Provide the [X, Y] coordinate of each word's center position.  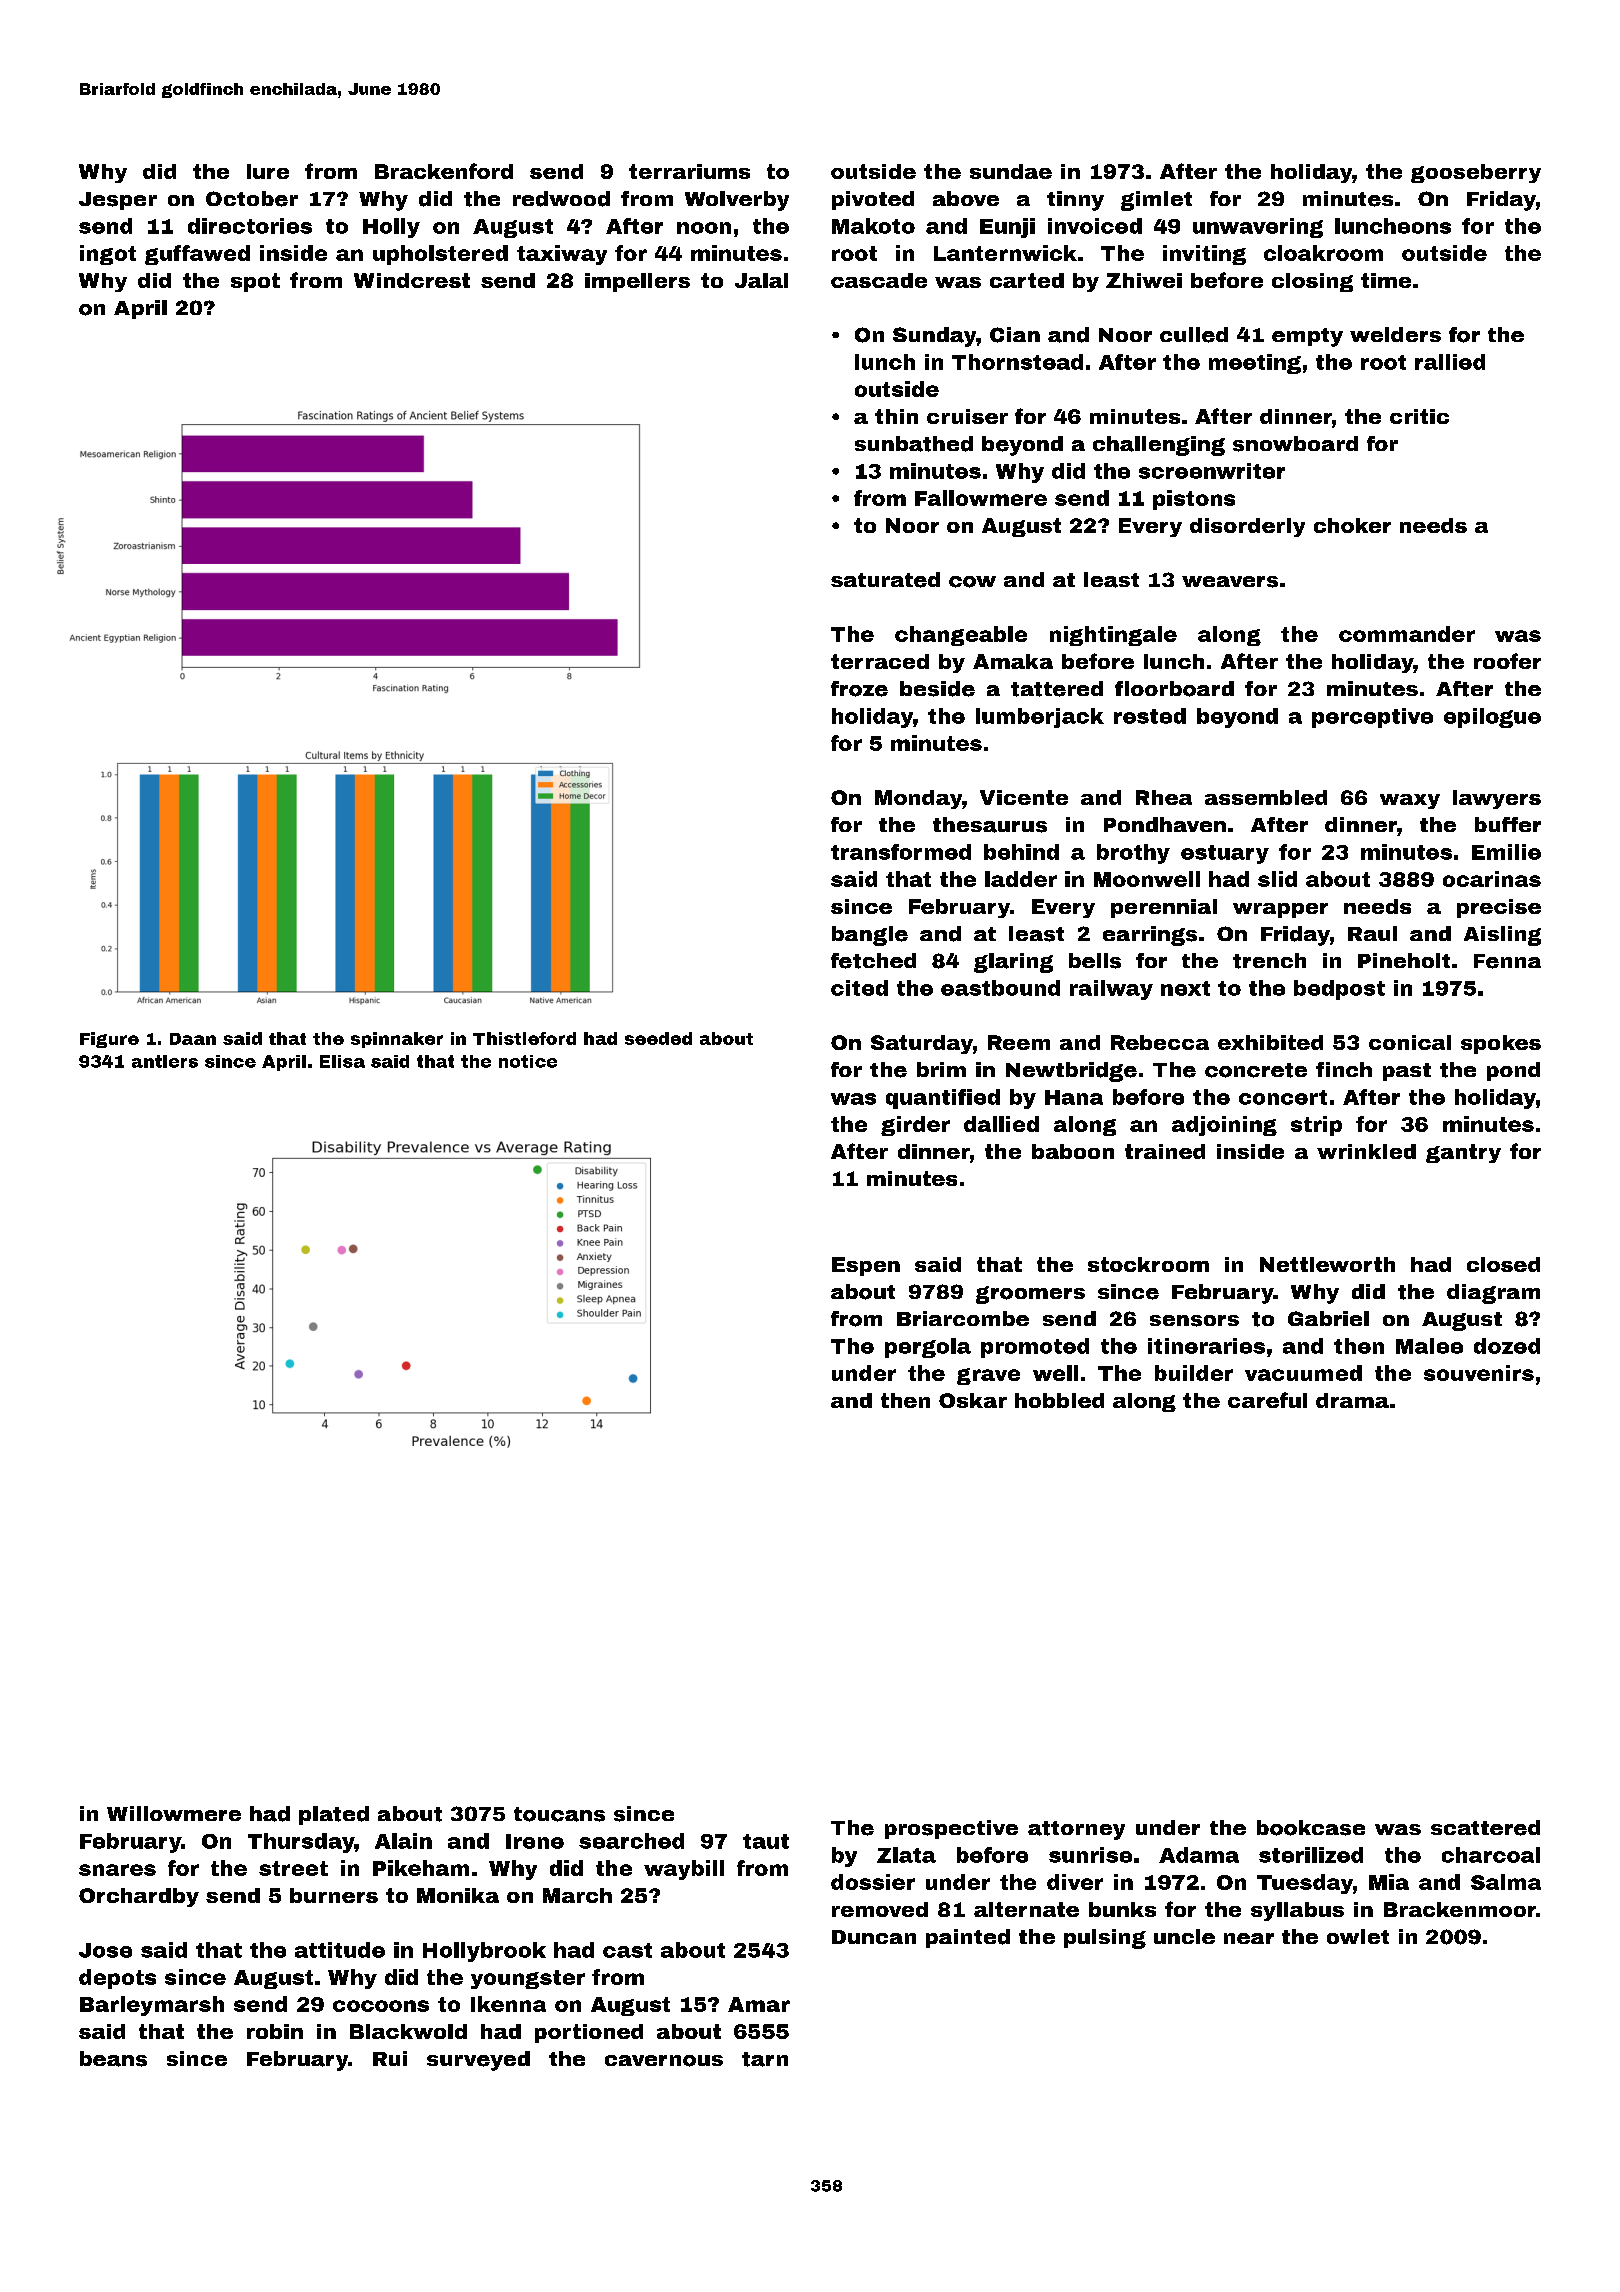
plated [334, 1815]
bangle [870, 936]
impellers [637, 282]
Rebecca [1160, 1042]
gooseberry [1476, 173]
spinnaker [397, 1040]
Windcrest [412, 280]
